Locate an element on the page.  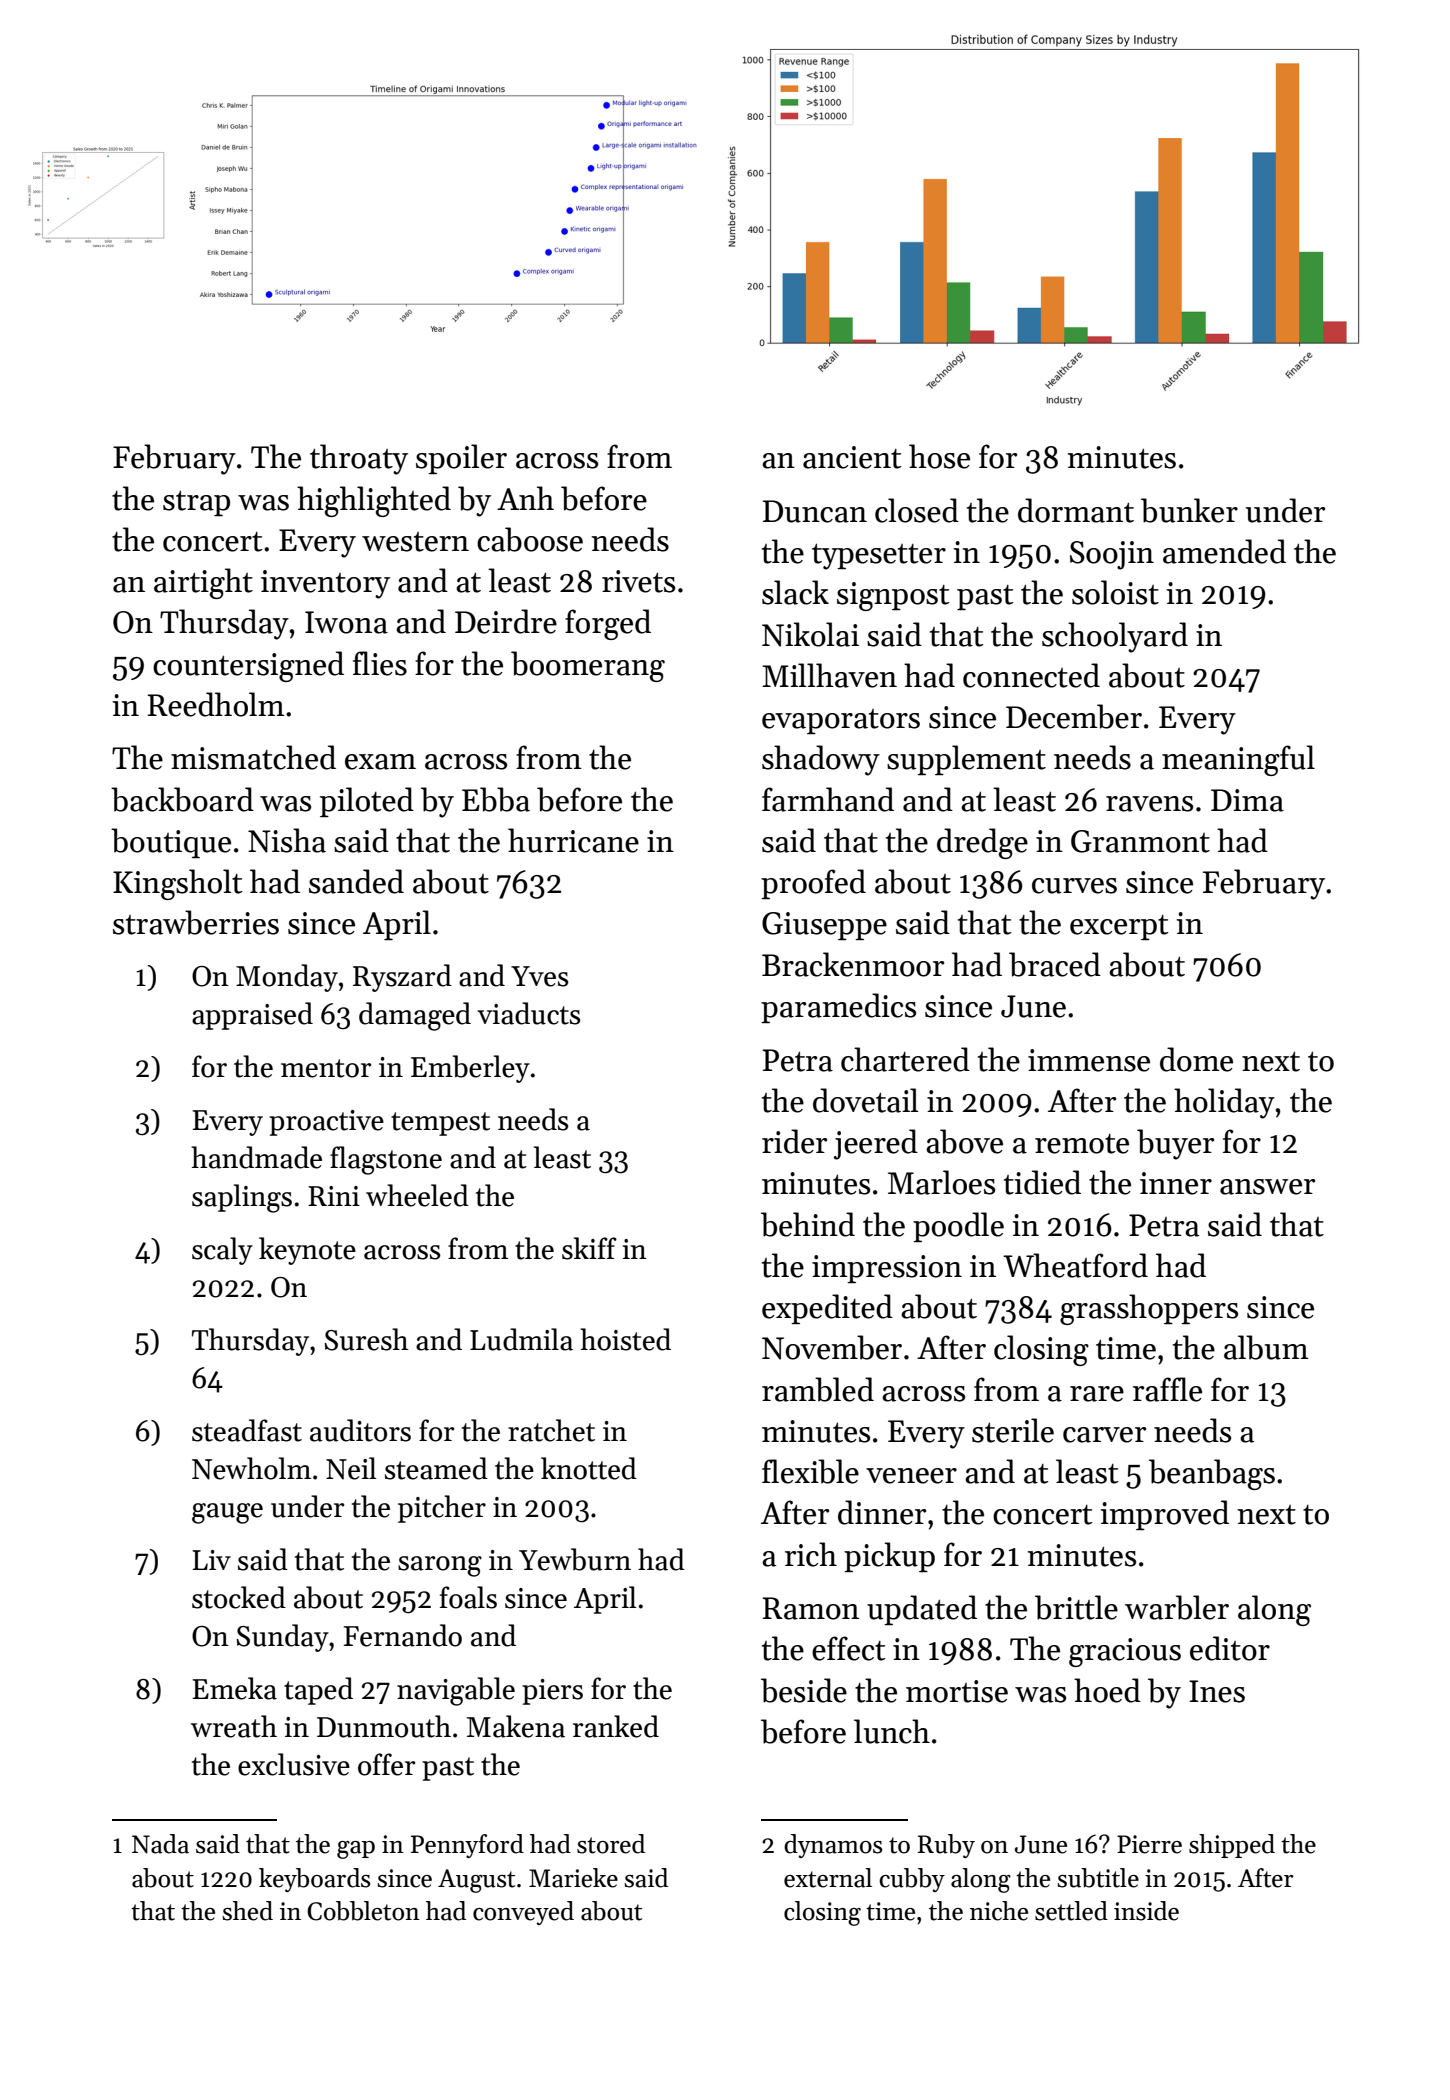
Liv is located at coordinates (212, 1560).
